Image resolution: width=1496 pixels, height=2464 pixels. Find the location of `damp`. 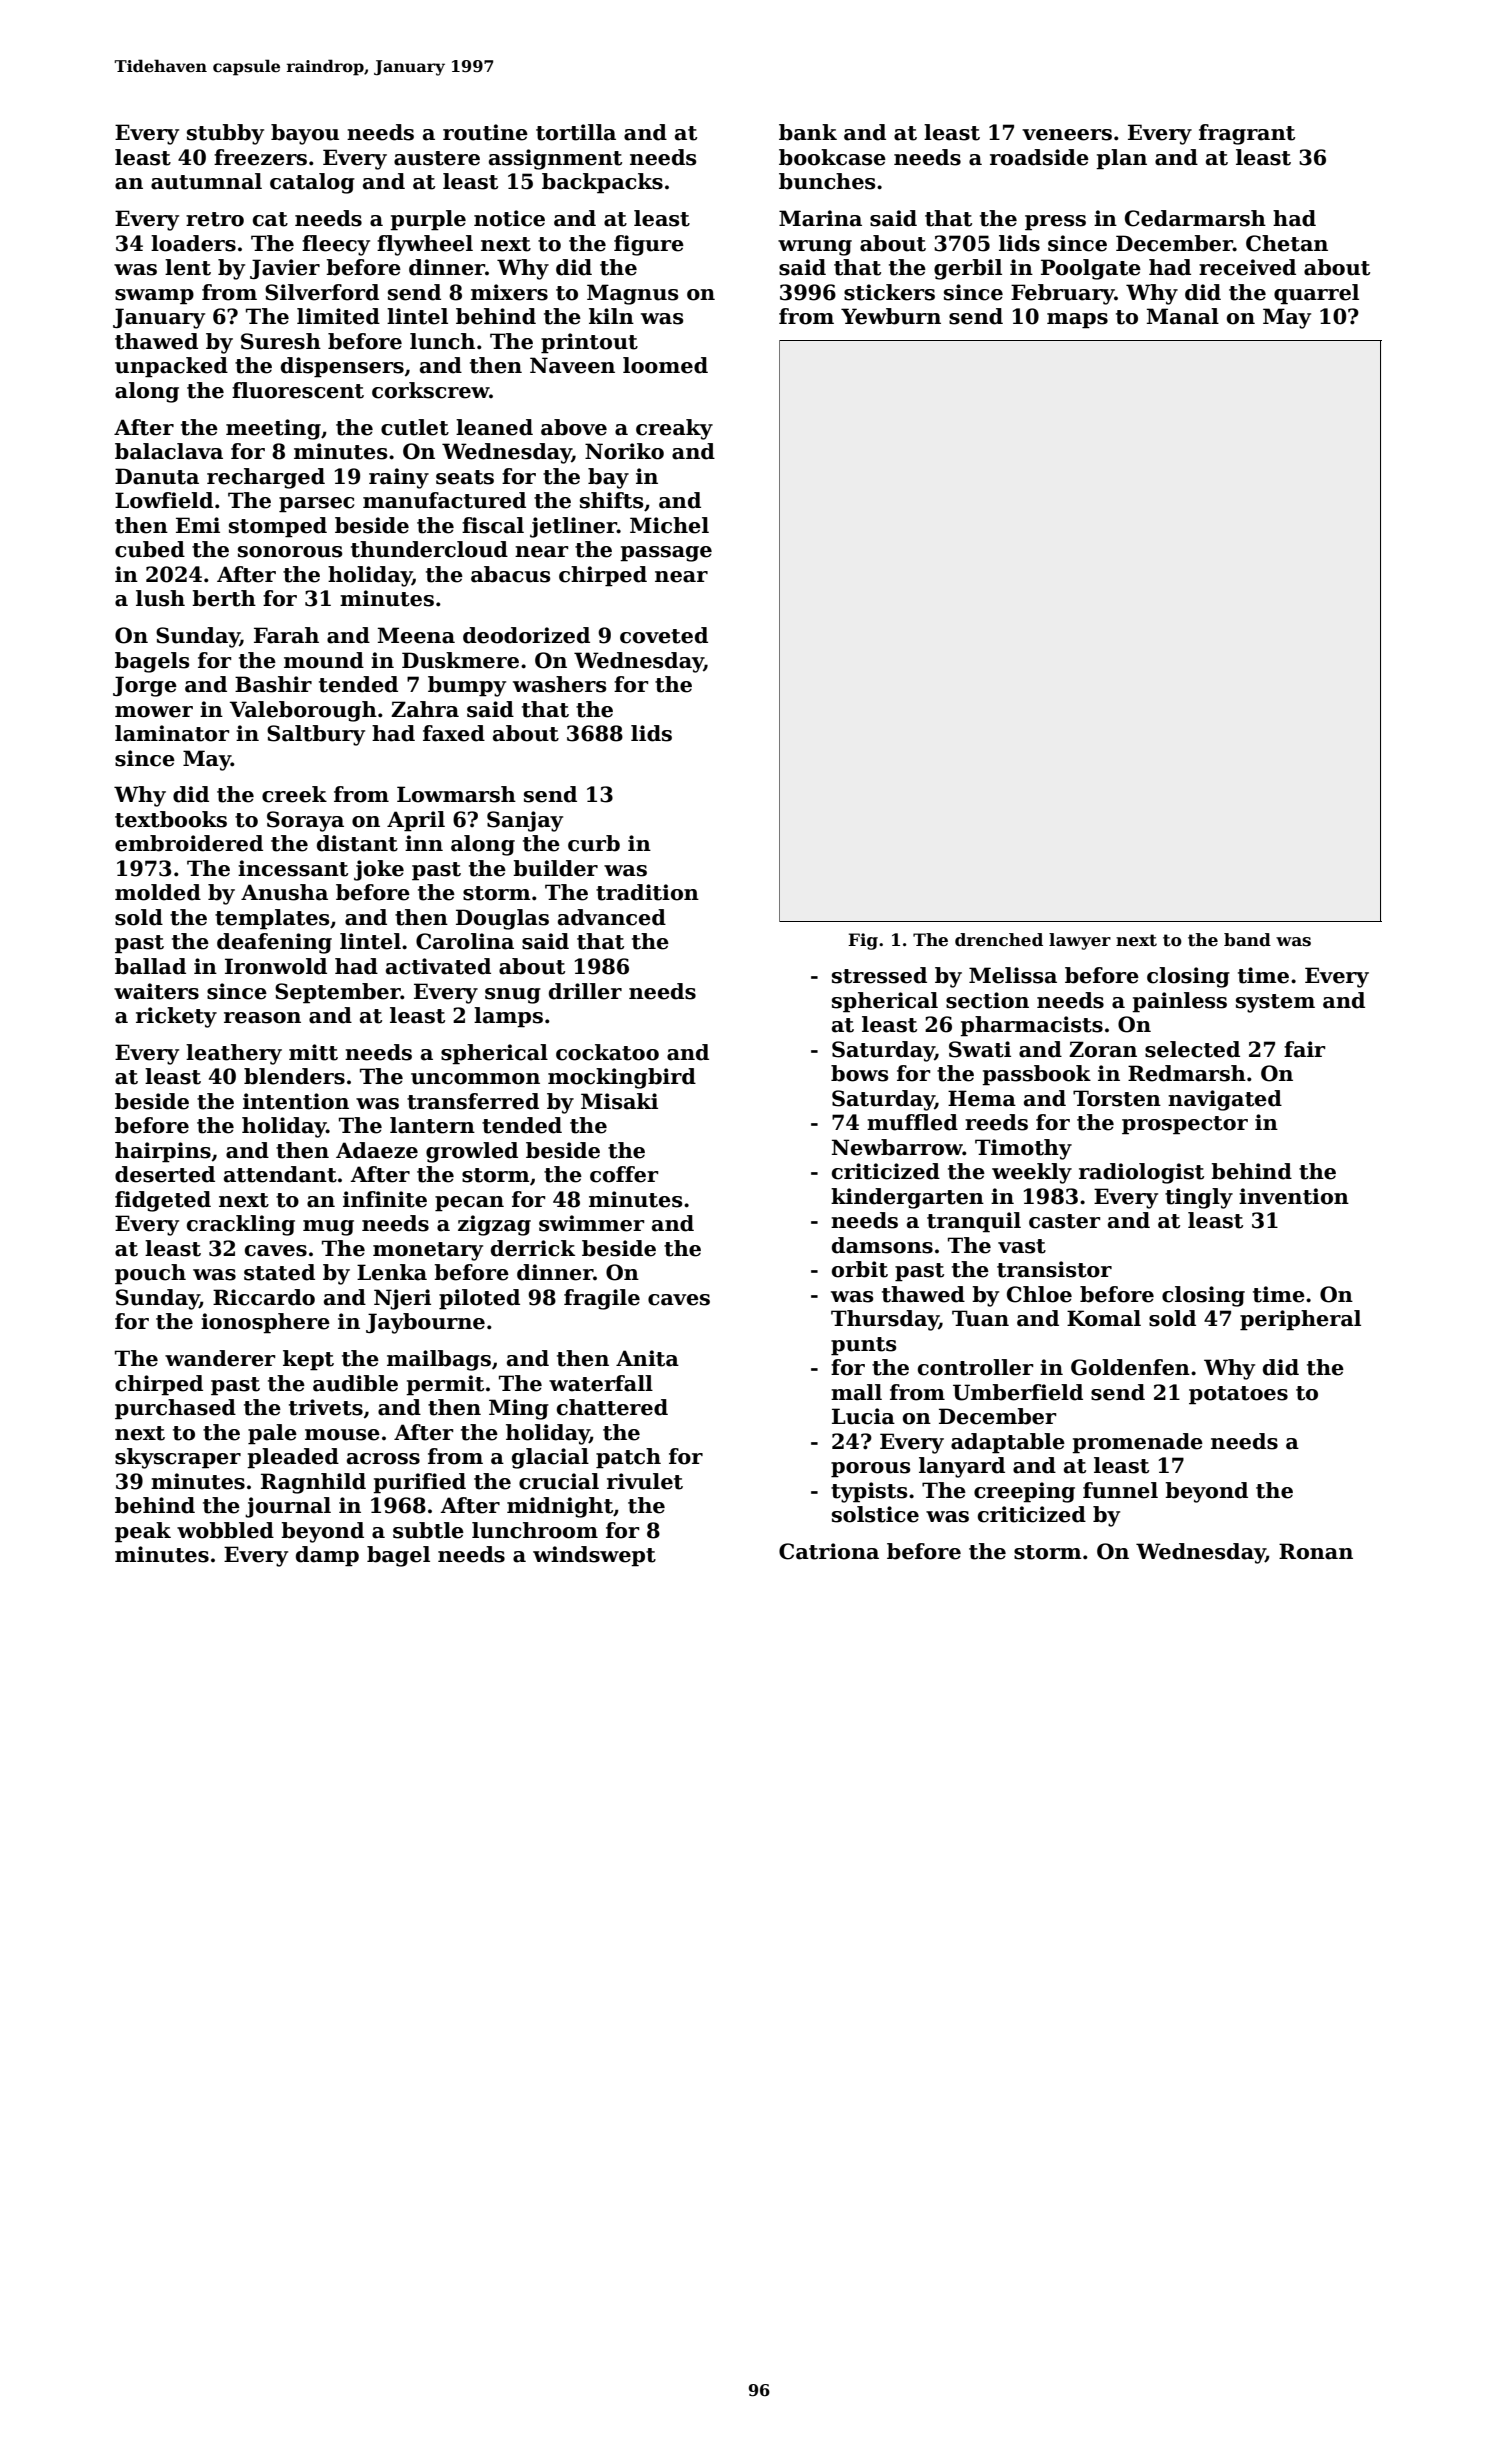

damp is located at coordinates (327, 1556).
